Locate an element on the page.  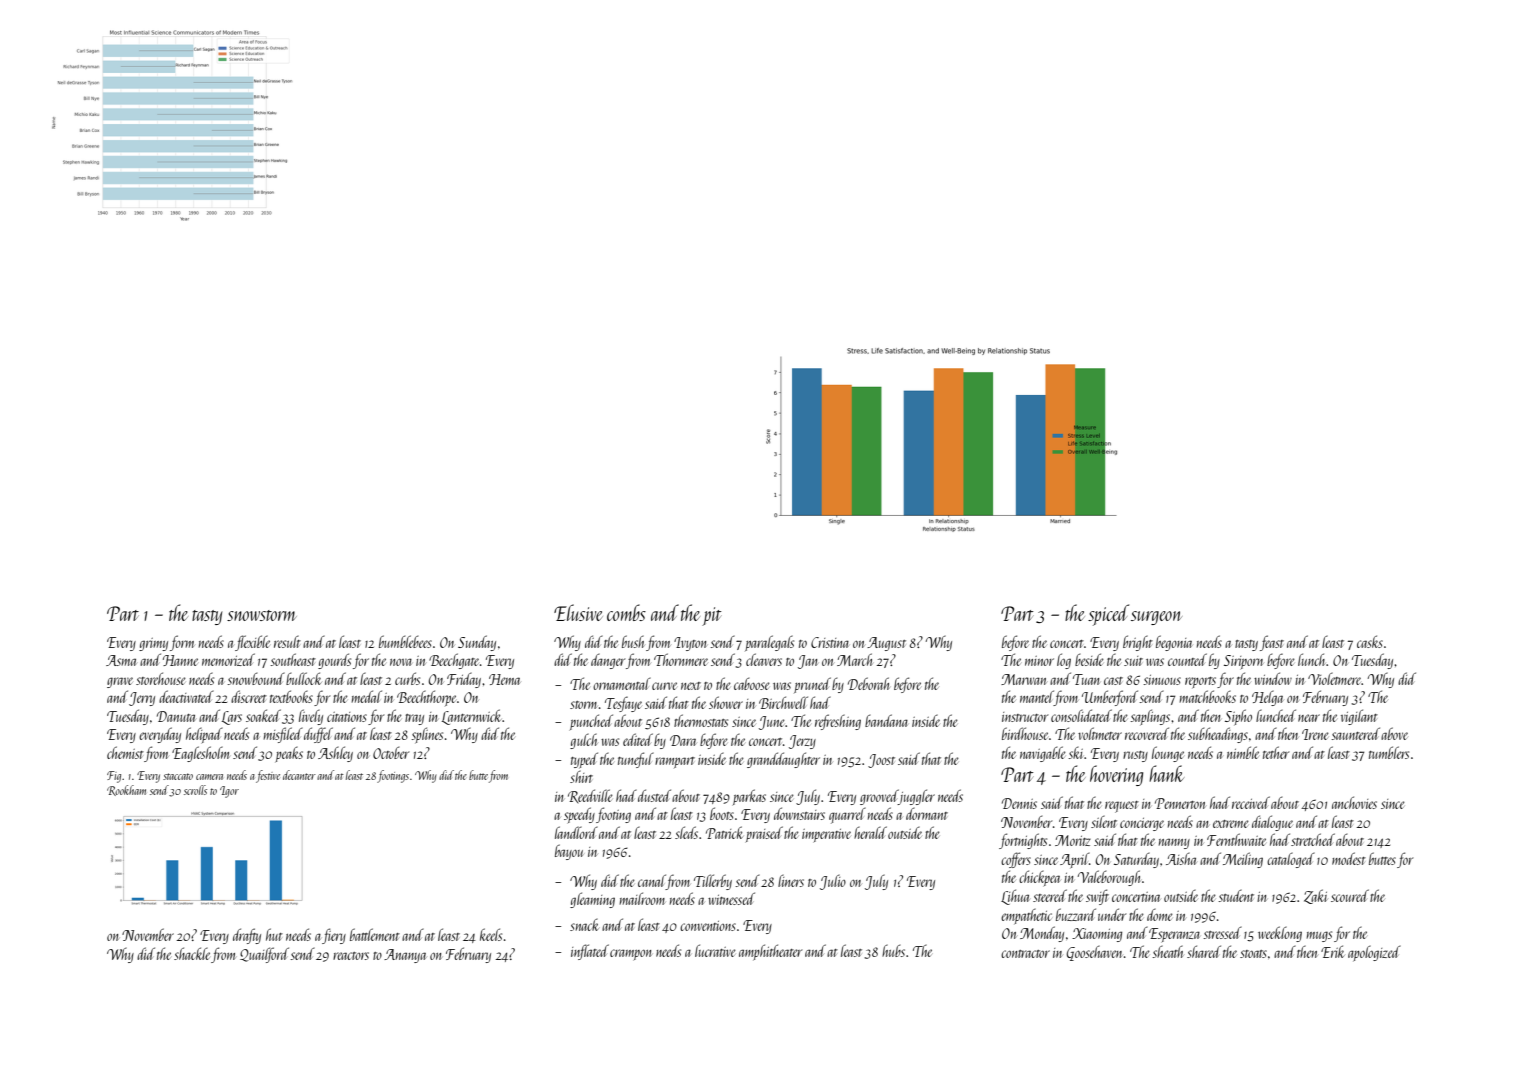
spiced is located at coordinates (1108, 615).
